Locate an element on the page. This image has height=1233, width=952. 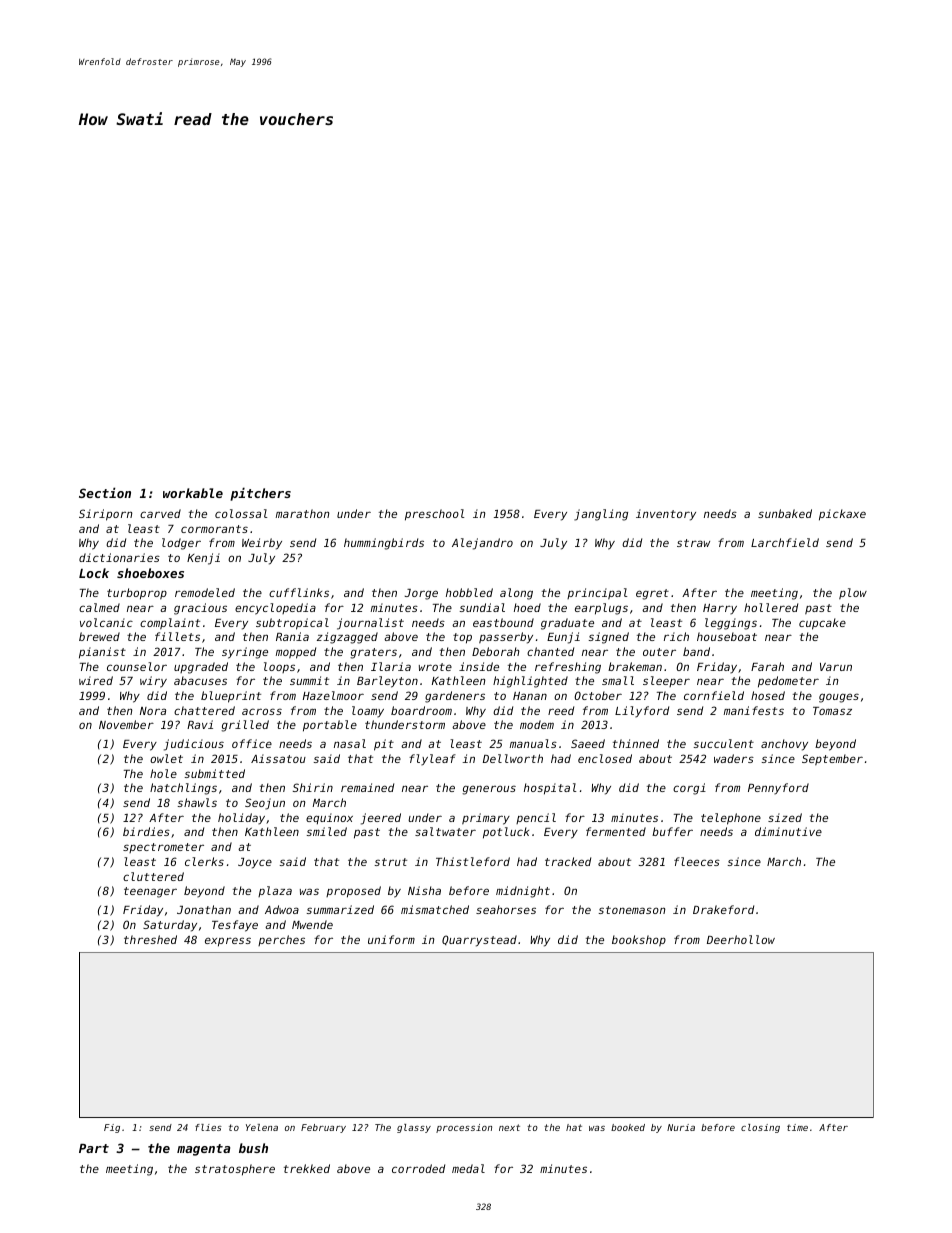
primary is located at coordinates (486, 819).
